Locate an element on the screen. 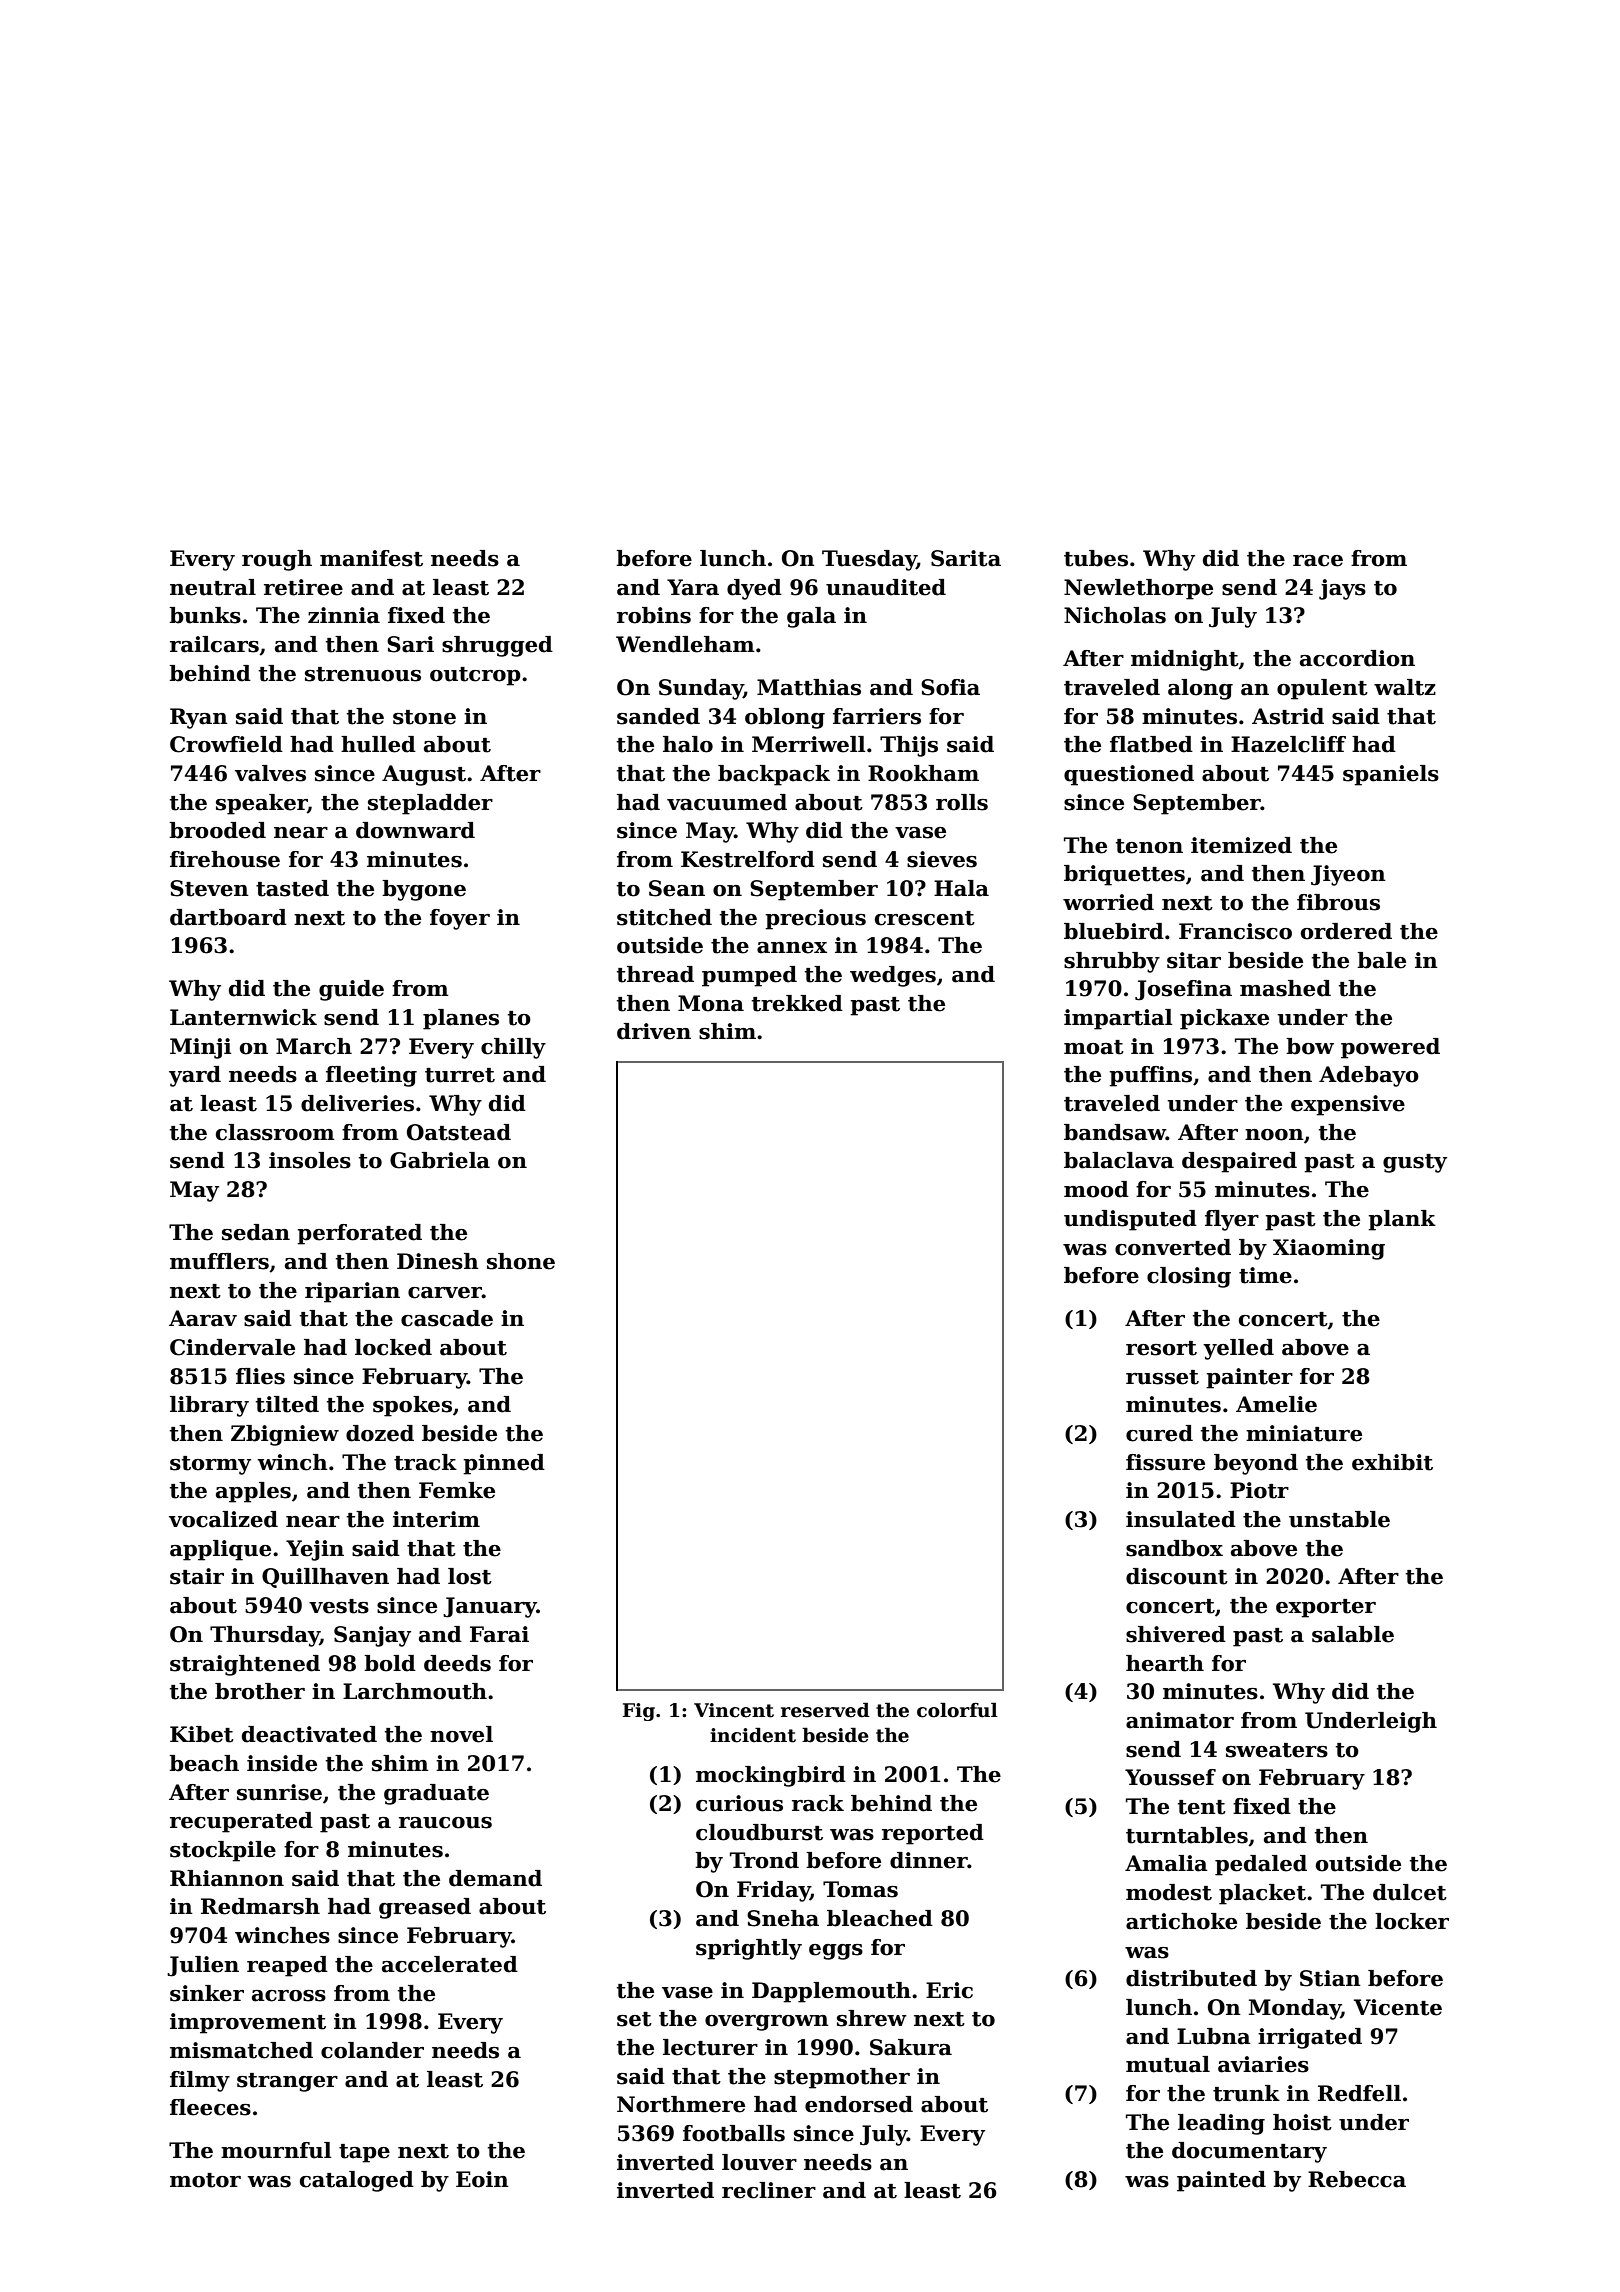 This screenshot has height=2292, width=1620. fissure is located at coordinates (1165, 1462).
